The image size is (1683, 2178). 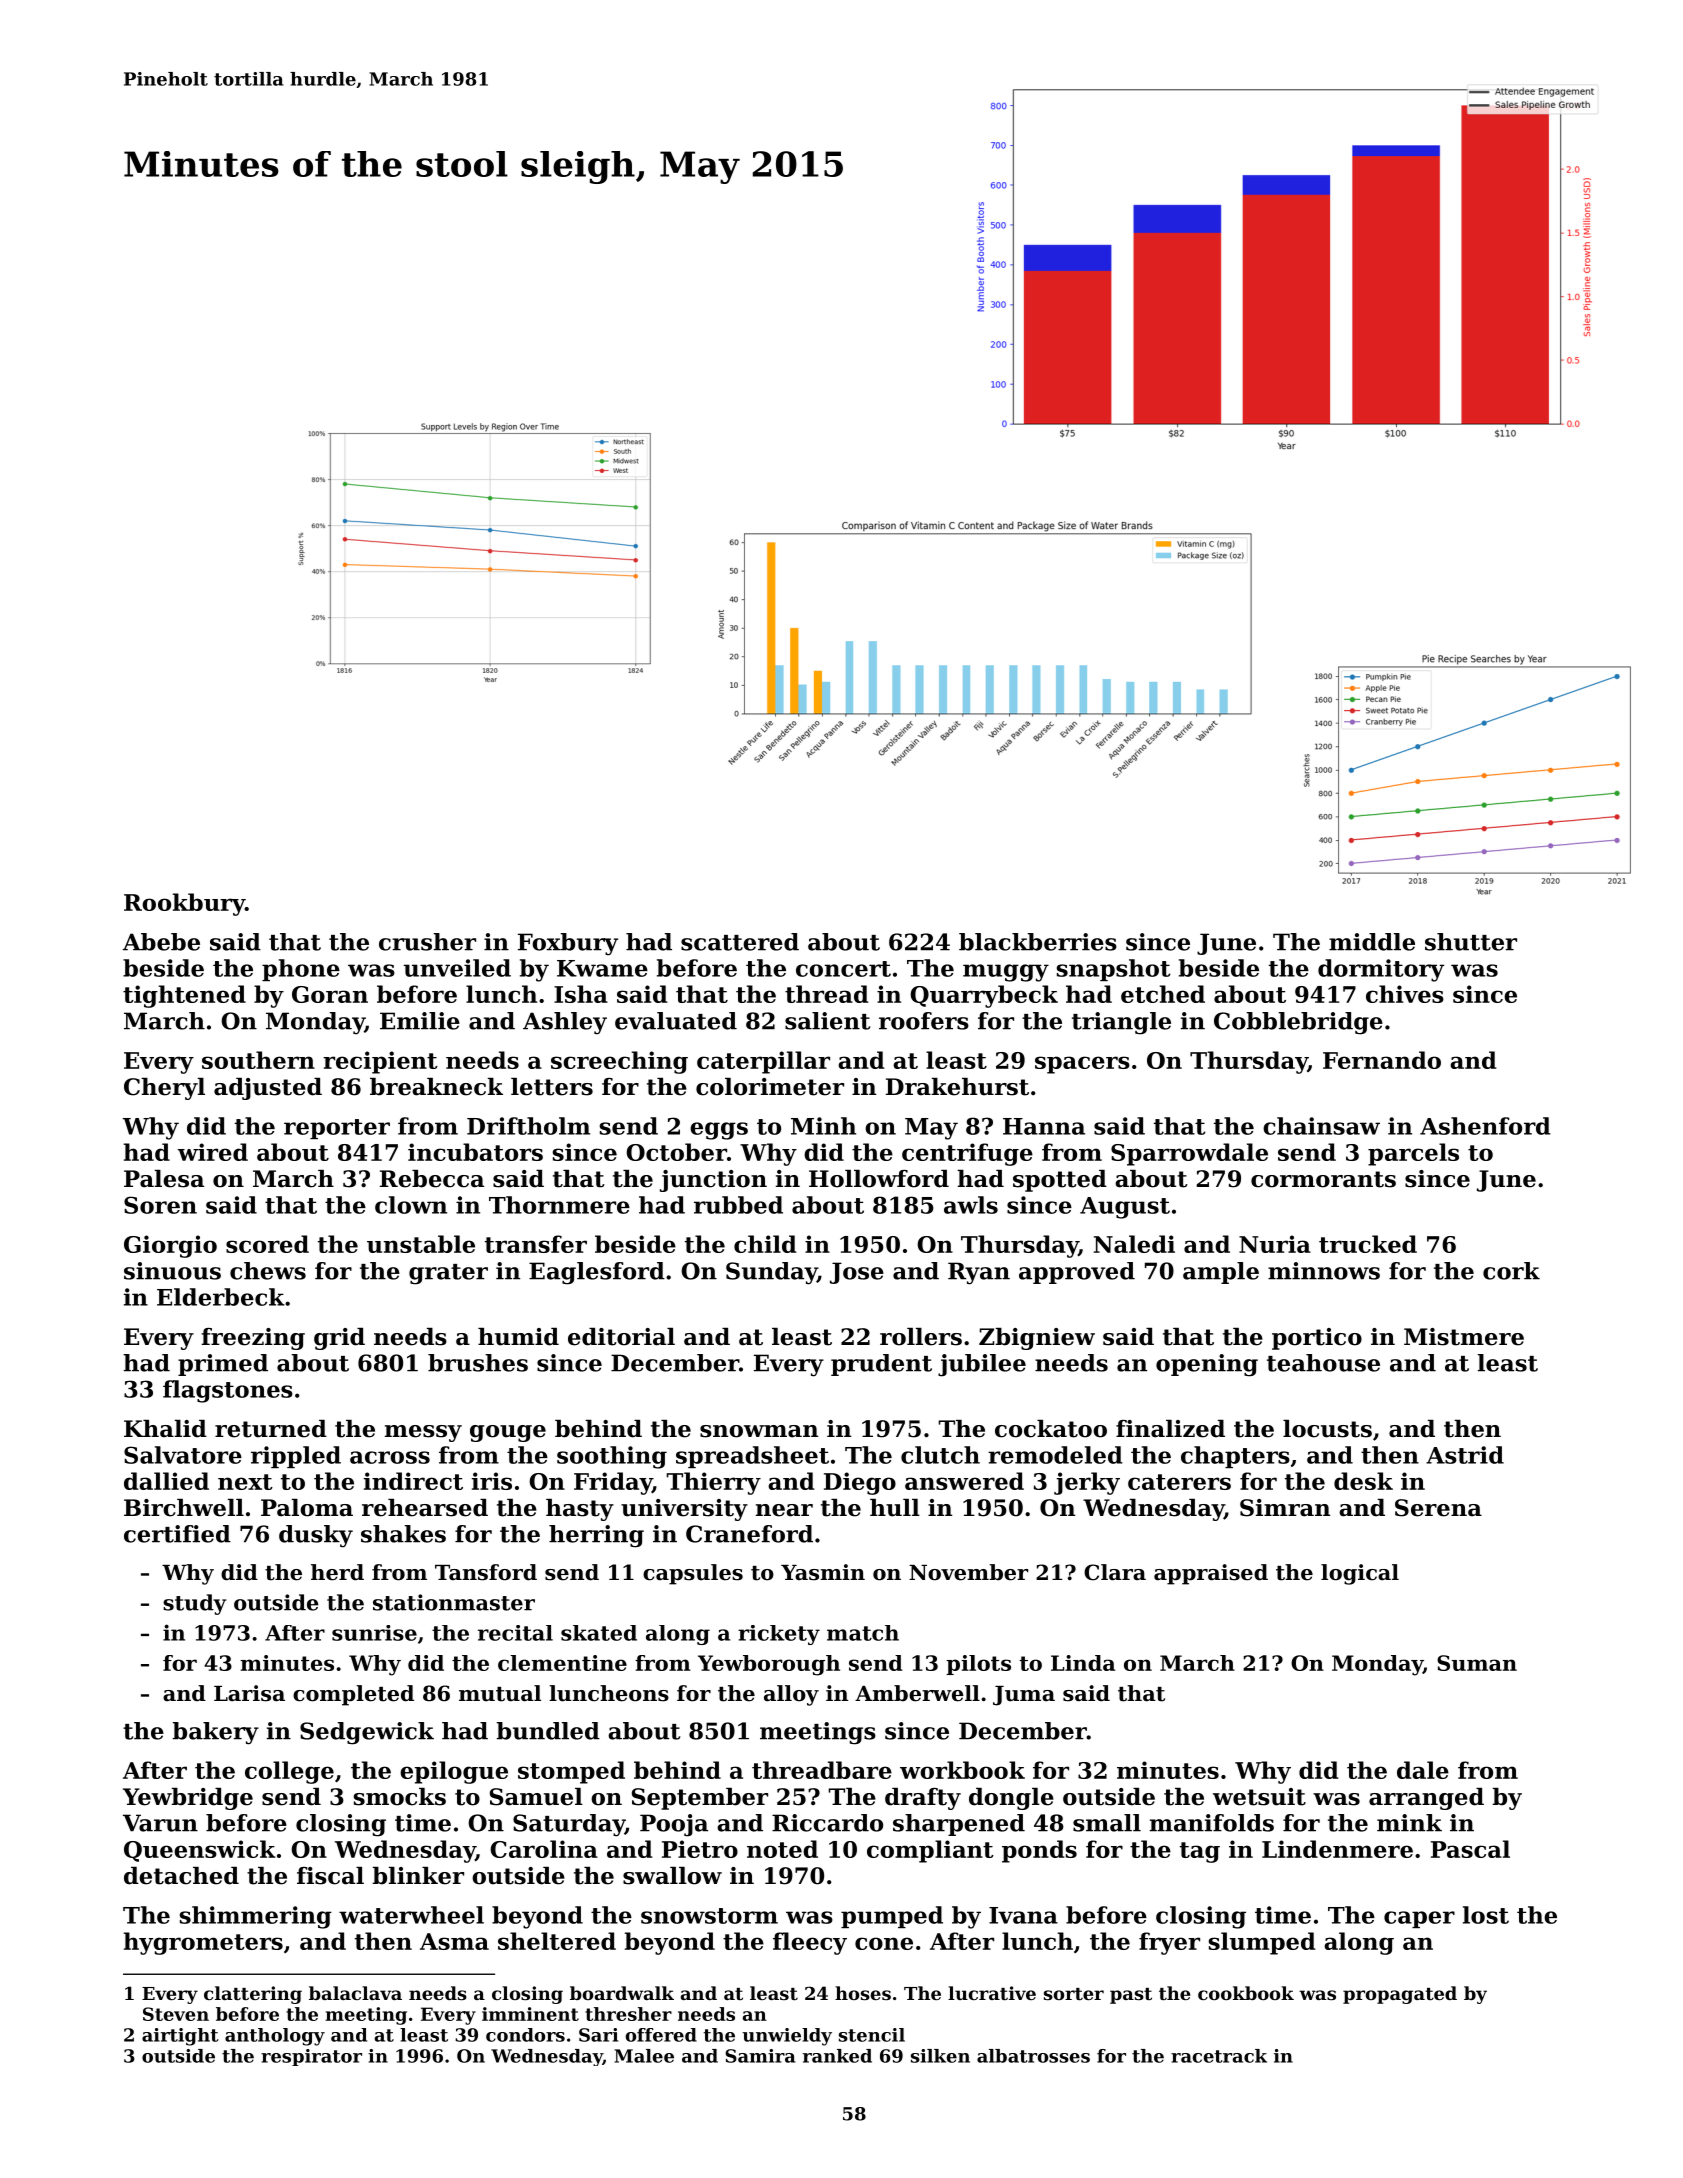 I want to click on logical, so click(x=1360, y=1574).
